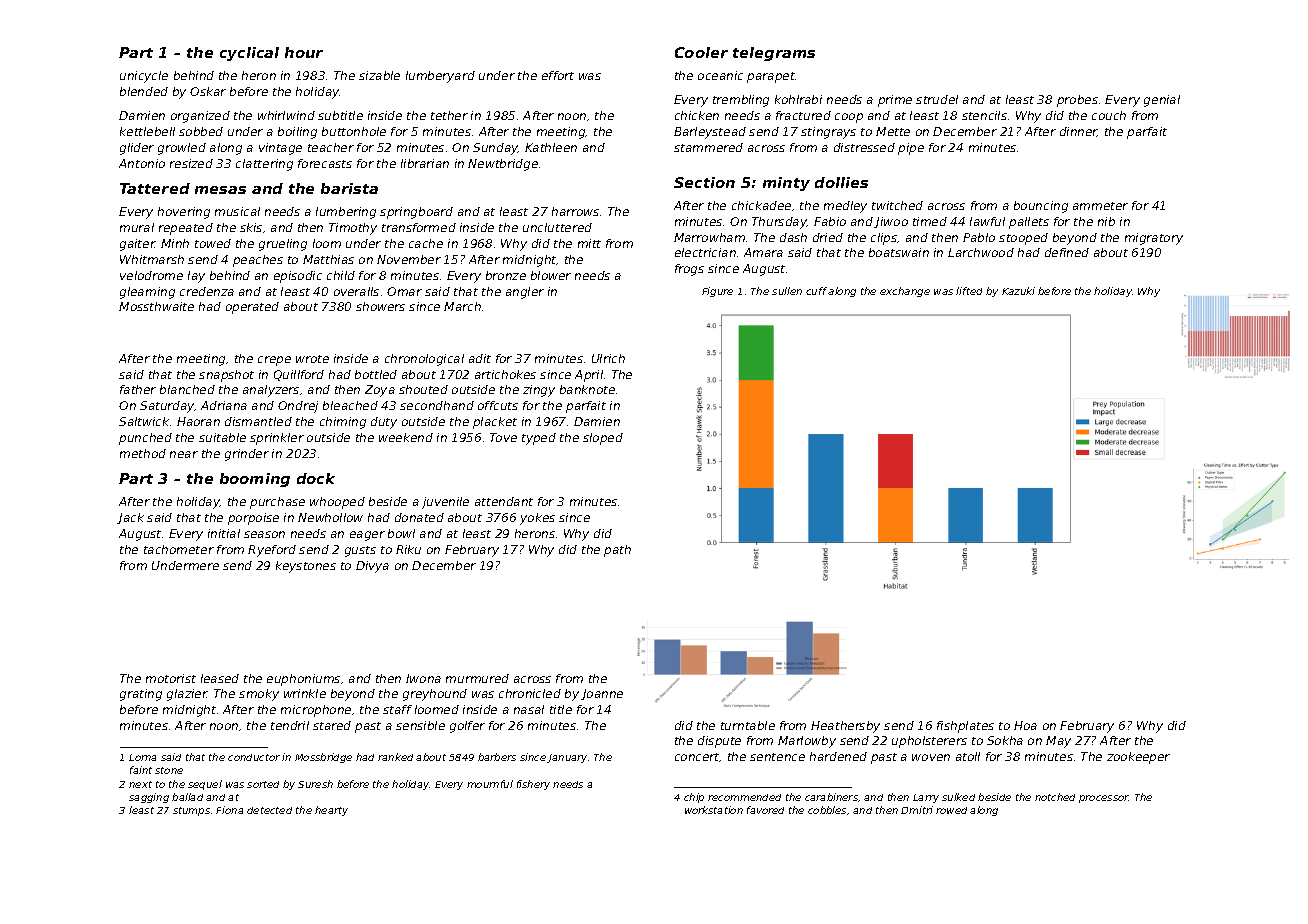  What do you see at coordinates (249, 54) in the image?
I see `cyclical` at bounding box center [249, 54].
